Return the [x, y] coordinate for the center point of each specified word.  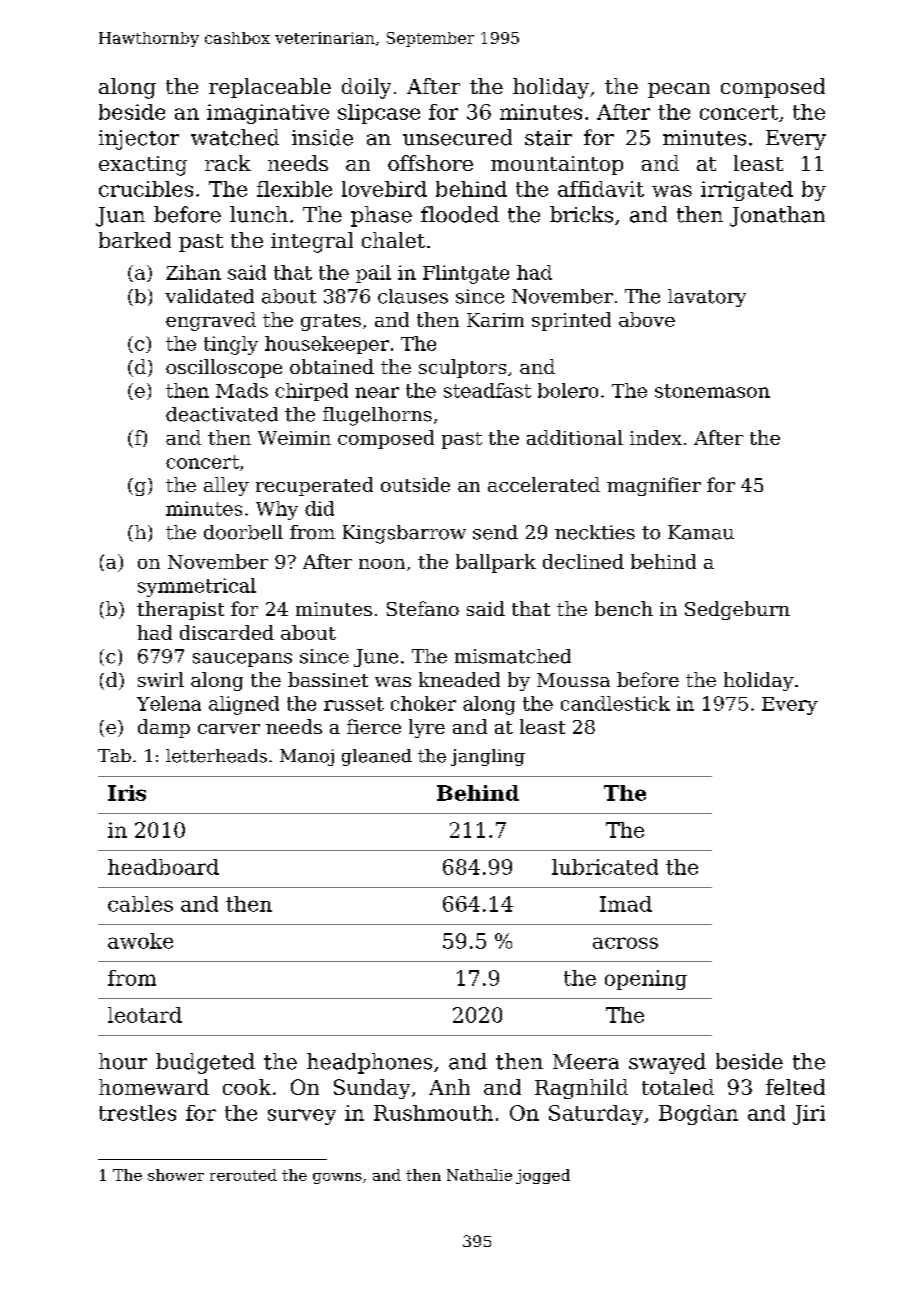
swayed [667, 1063]
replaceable [270, 88]
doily [366, 88]
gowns [337, 1178]
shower [176, 1175]
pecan [679, 90]
